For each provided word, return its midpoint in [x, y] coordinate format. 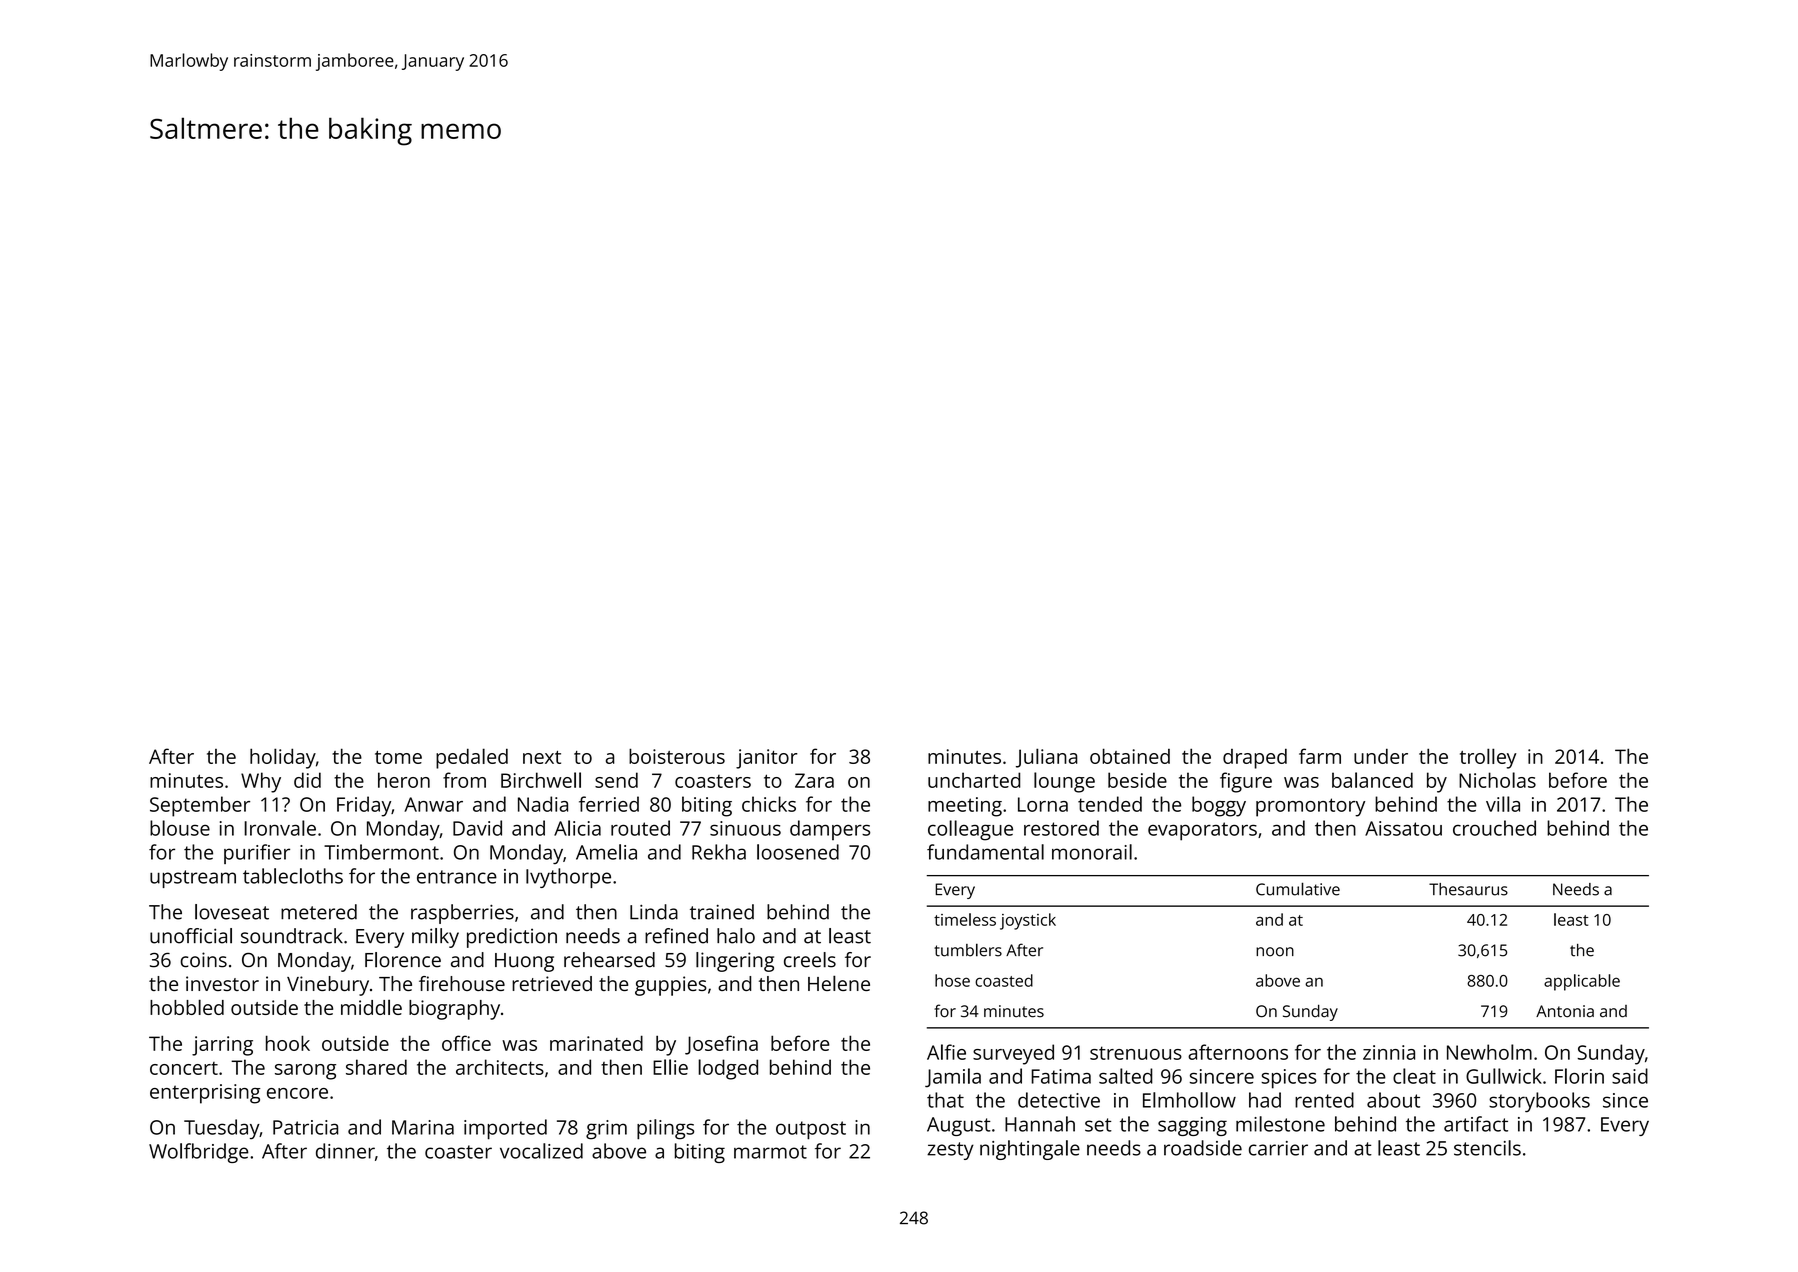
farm [1320, 756]
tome [398, 757]
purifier [257, 854]
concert [184, 1068]
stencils [1487, 1148]
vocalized [541, 1151]
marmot [770, 1152]
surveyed [1013, 1054]
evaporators [1202, 831]
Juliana [1047, 758]
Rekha [719, 852]
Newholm [1489, 1052]
